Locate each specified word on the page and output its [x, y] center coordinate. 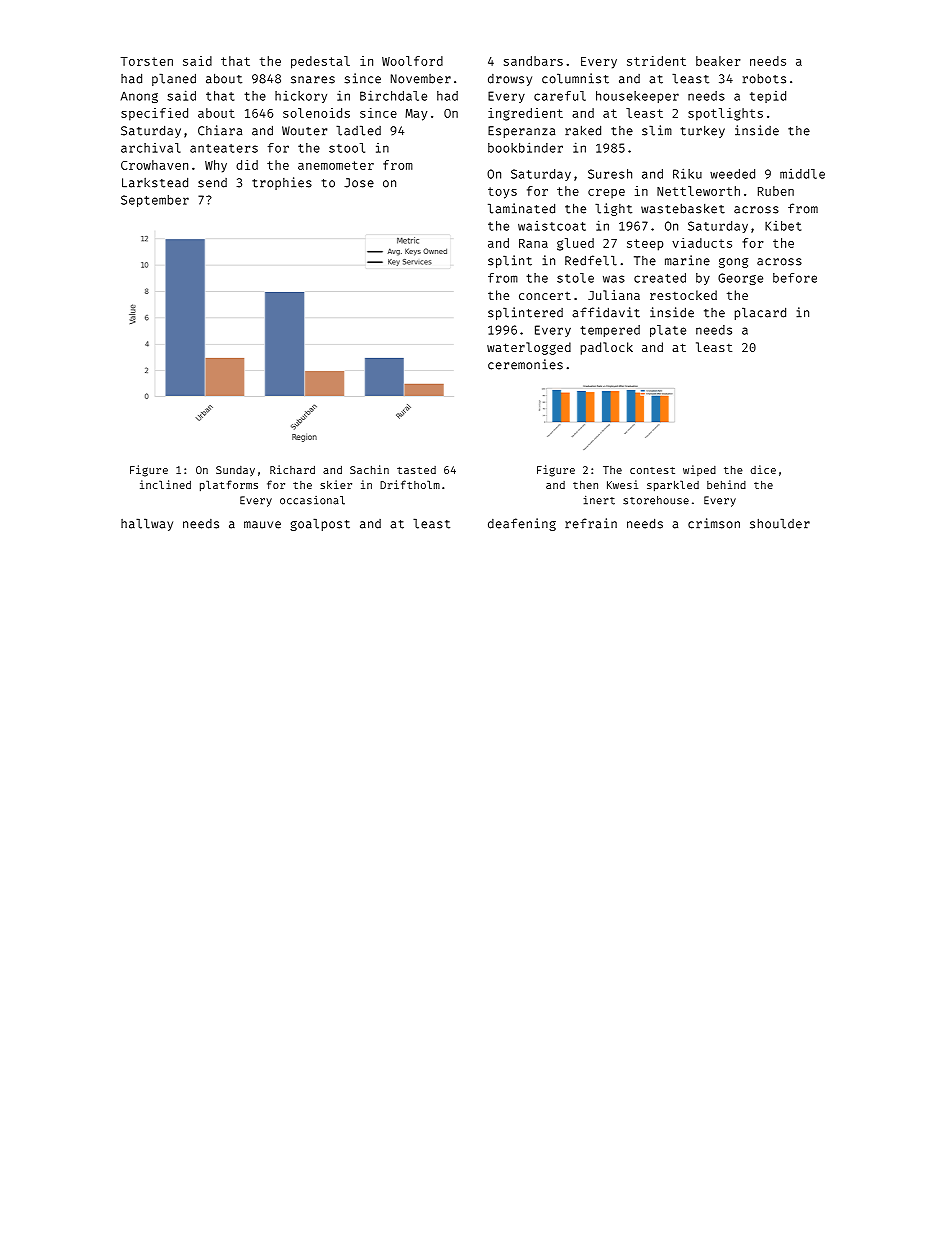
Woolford [412, 61]
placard [760, 313]
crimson [714, 523]
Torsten [147, 61]
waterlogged [529, 348]
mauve [262, 525]
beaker [718, 61]
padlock [607, 348]
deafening [522, 524]
